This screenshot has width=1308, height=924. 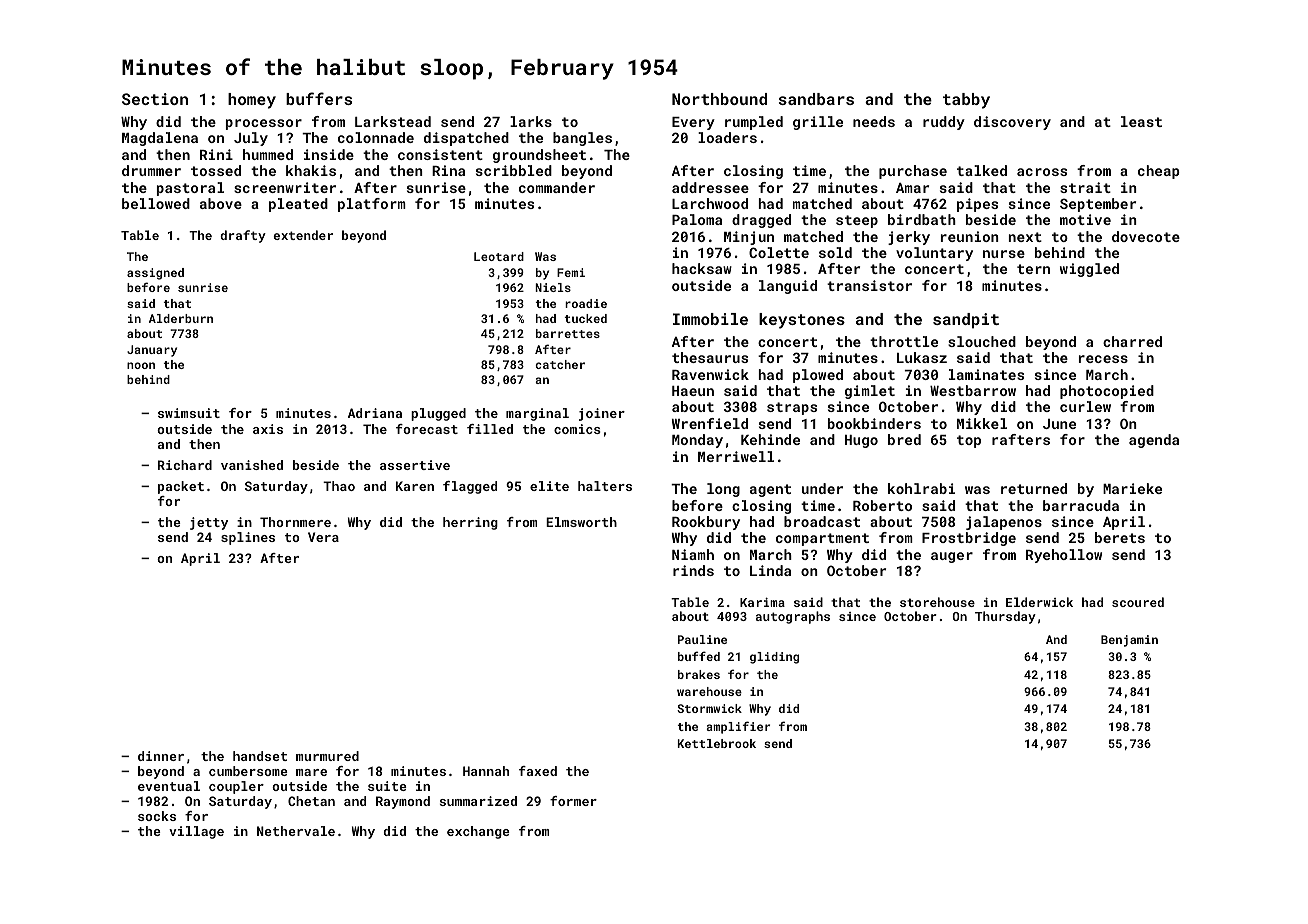 I want to click on extender, so click(x=303, y=235).
